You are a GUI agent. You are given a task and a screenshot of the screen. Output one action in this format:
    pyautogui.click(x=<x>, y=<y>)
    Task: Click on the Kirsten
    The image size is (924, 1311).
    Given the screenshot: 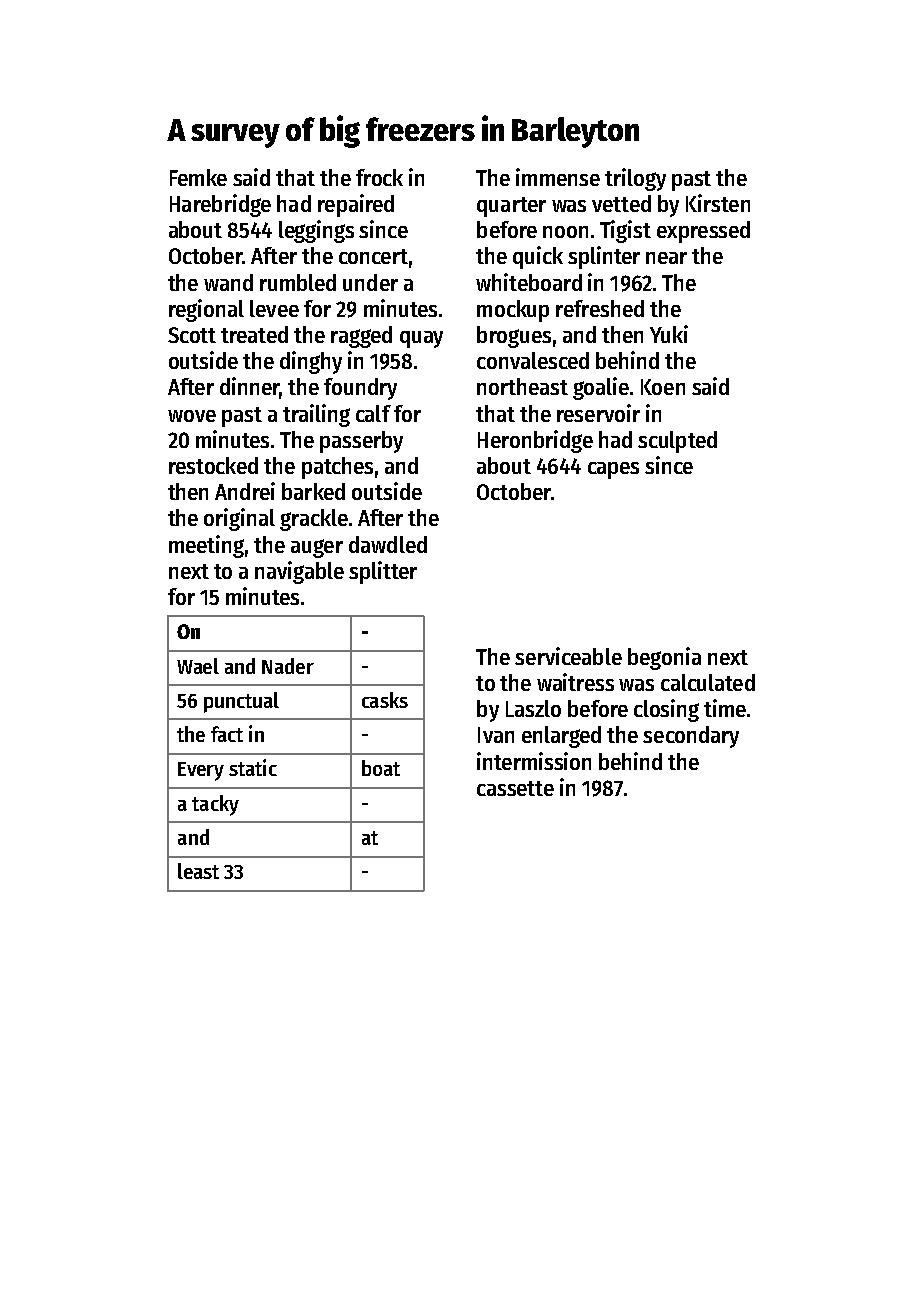 What is the action you would take?
    pyautogui.click(x=718, y=203)
